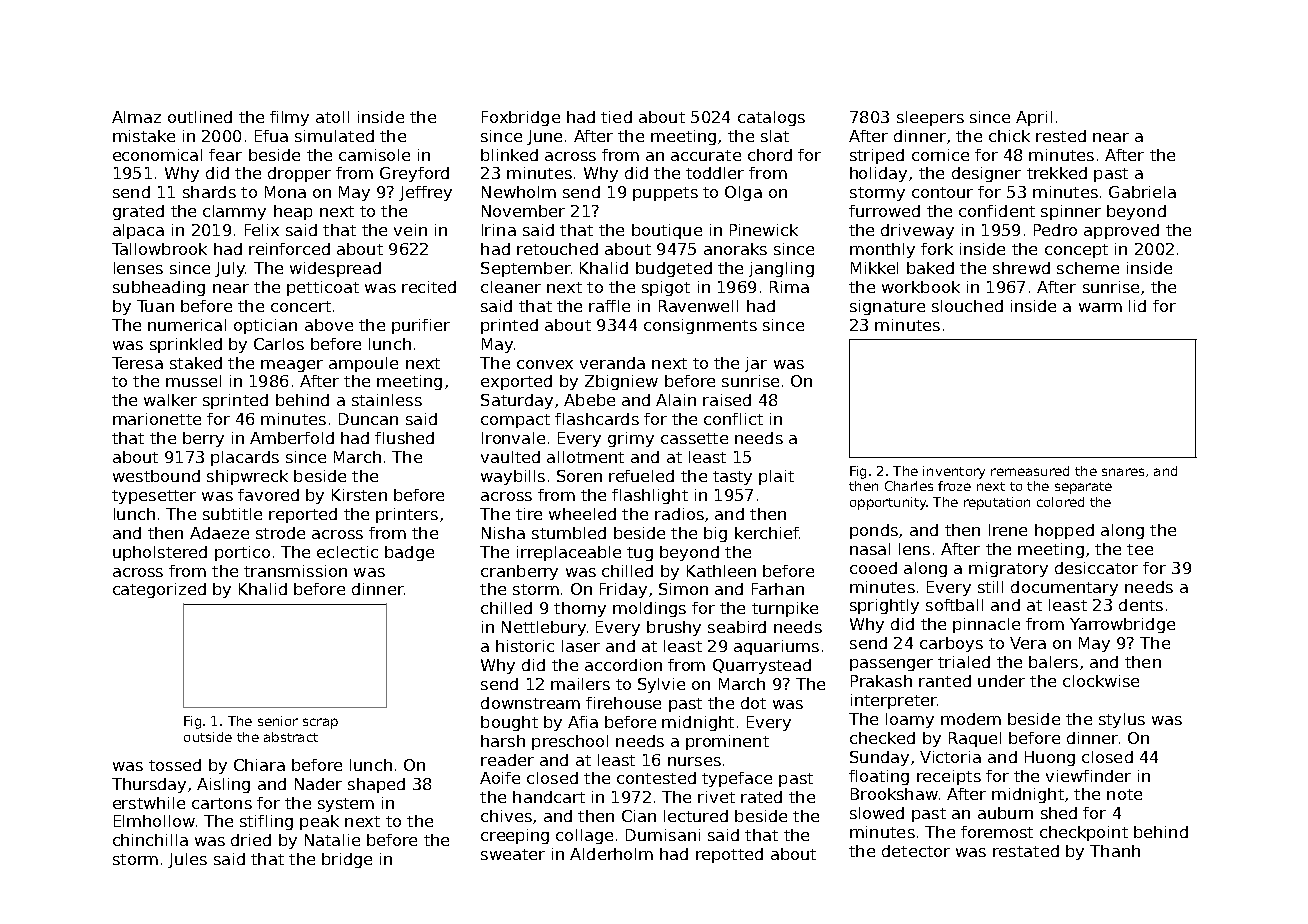 The height and width of the document is (924, 1308). I want to click on hopped, so click(1064, 531).
